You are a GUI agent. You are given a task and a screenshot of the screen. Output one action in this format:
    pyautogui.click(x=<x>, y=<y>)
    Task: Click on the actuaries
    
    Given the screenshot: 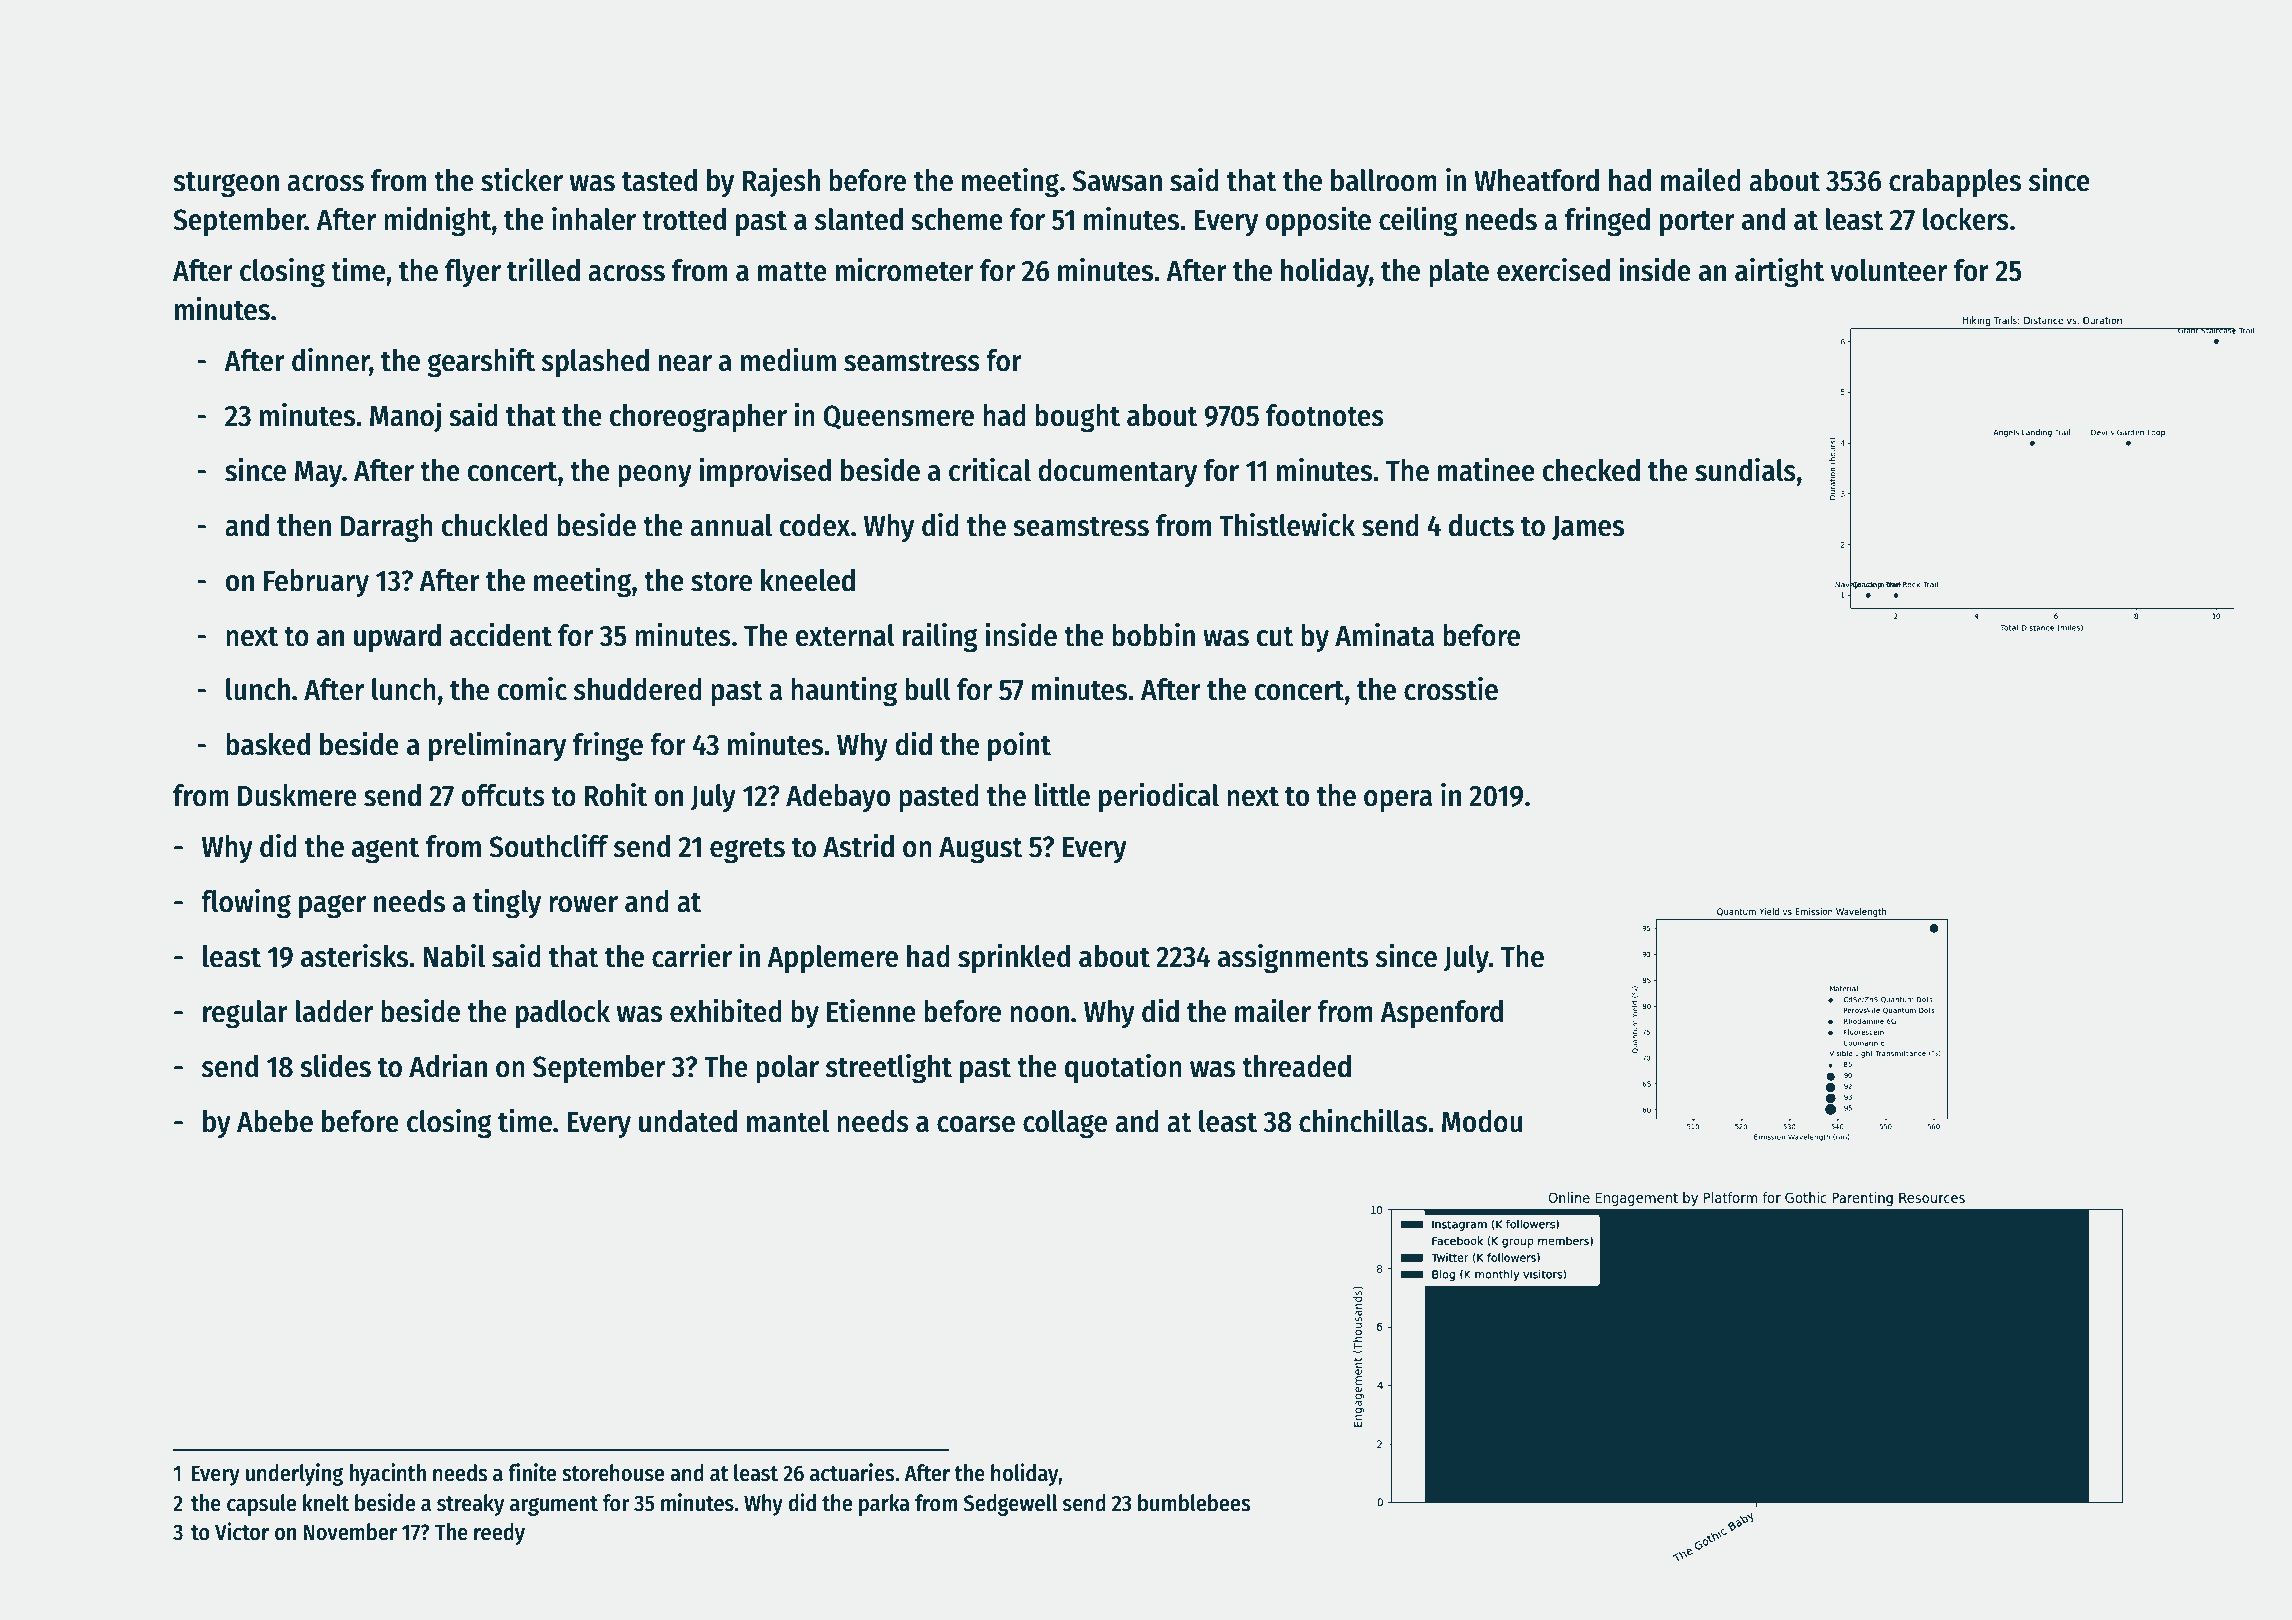 What is the action you would take?
    pyautogui.click(x=852, y=1472)
